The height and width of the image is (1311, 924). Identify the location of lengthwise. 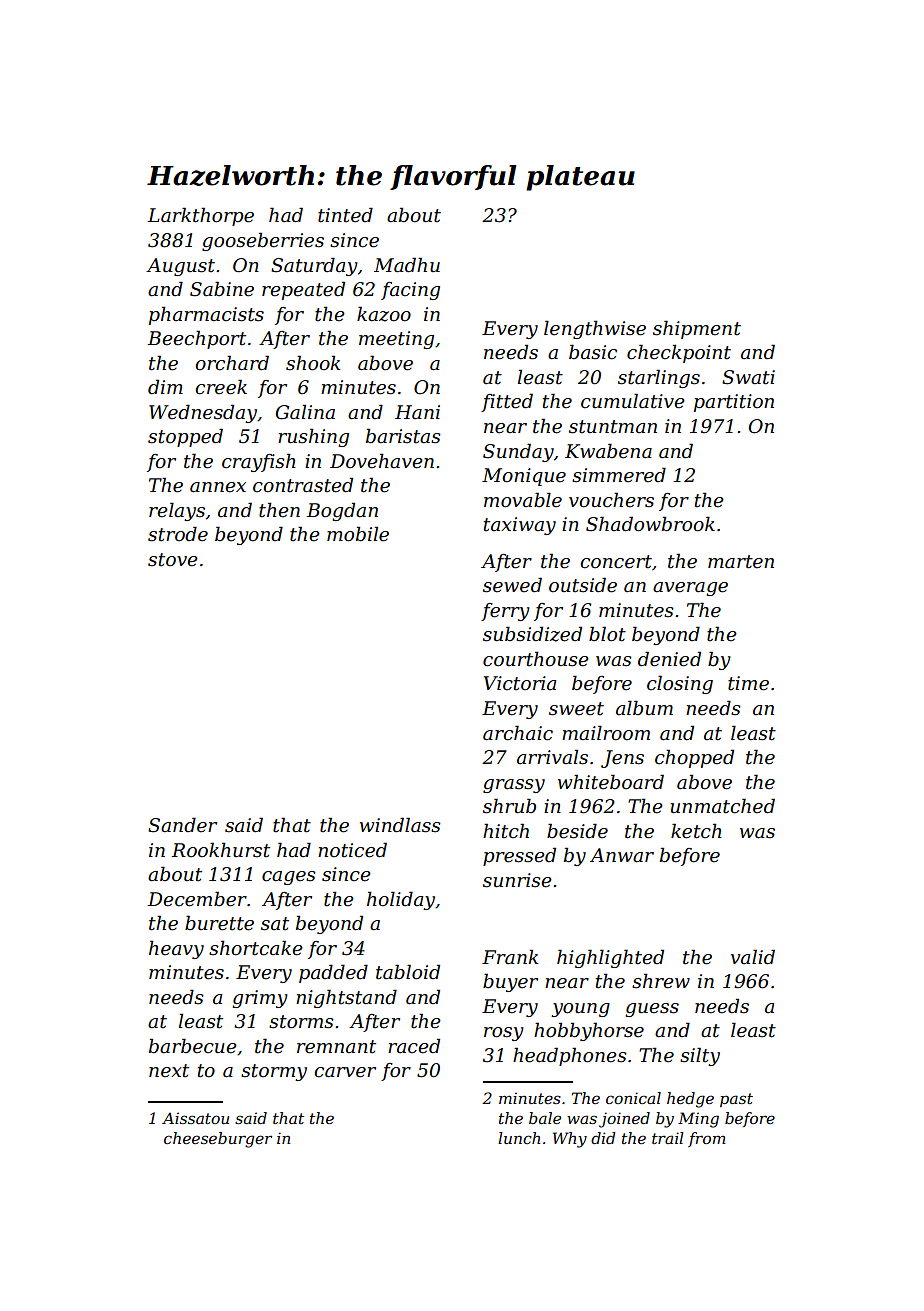
(595, 329).
